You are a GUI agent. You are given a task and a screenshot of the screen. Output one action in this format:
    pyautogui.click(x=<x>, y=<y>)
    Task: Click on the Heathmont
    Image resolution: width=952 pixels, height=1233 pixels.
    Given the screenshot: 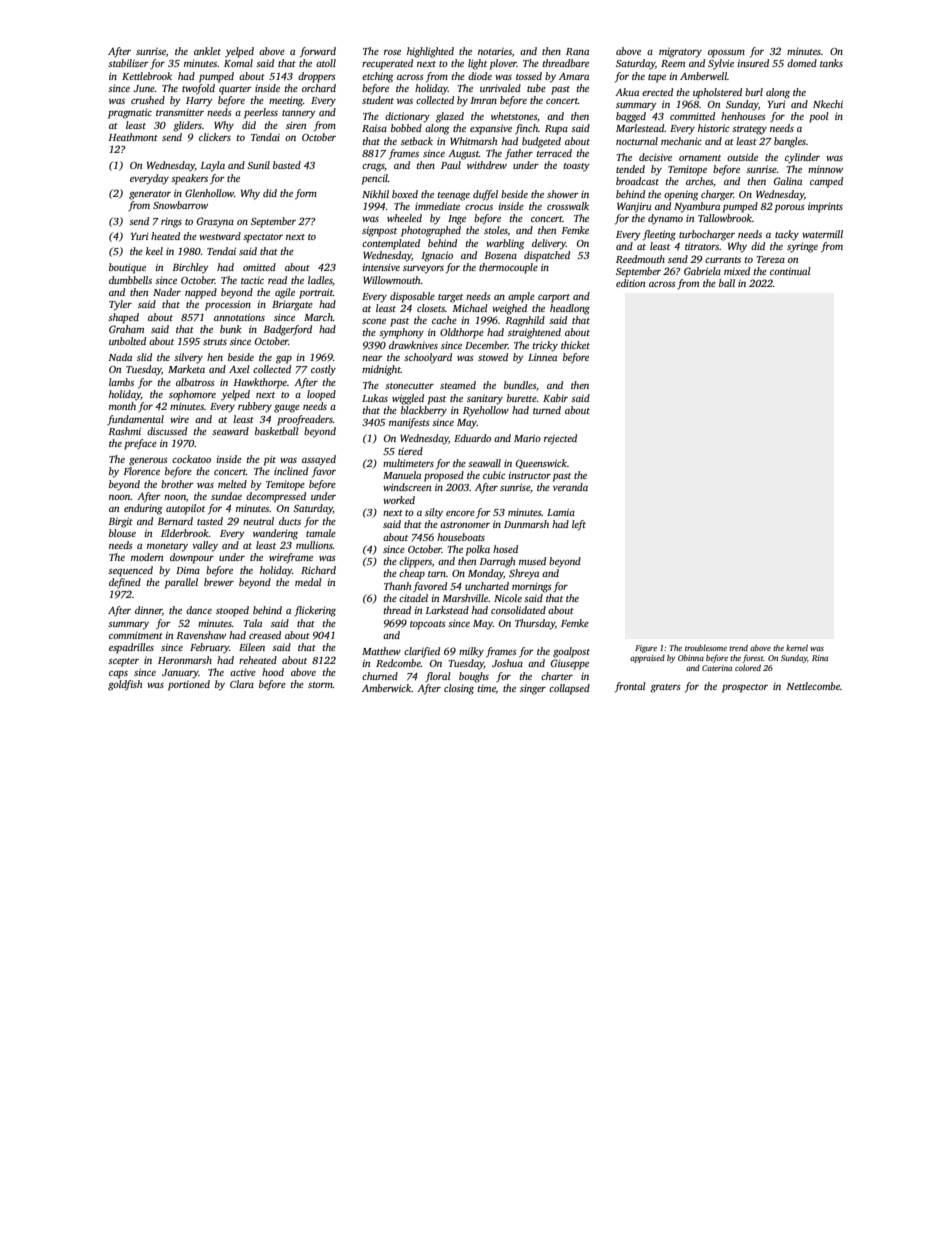 What is the action you would take?
    pyautogui.click(x=133, y=137)
